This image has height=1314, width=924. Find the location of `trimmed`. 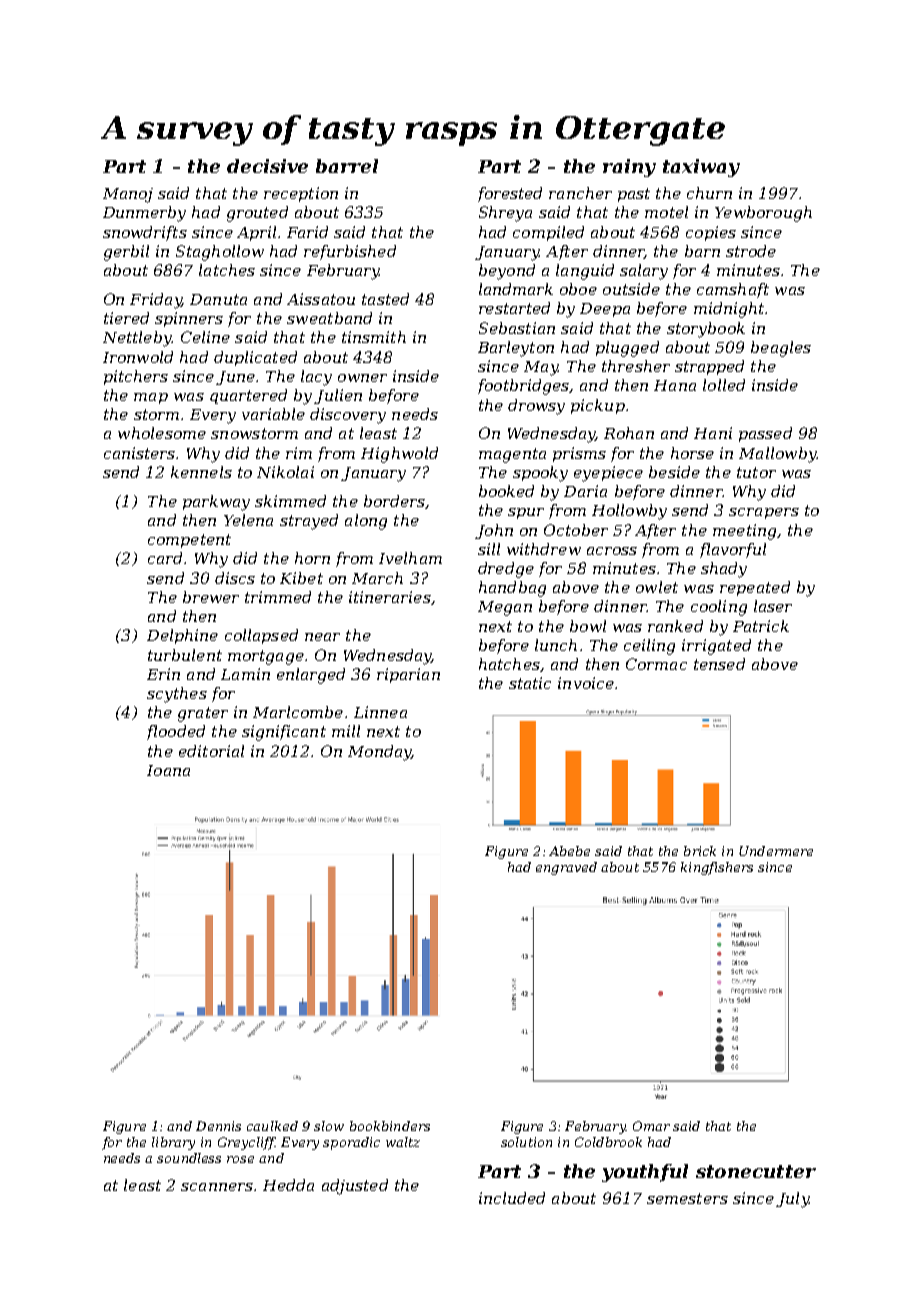

trimmed is located at coordinates (278, 597).
